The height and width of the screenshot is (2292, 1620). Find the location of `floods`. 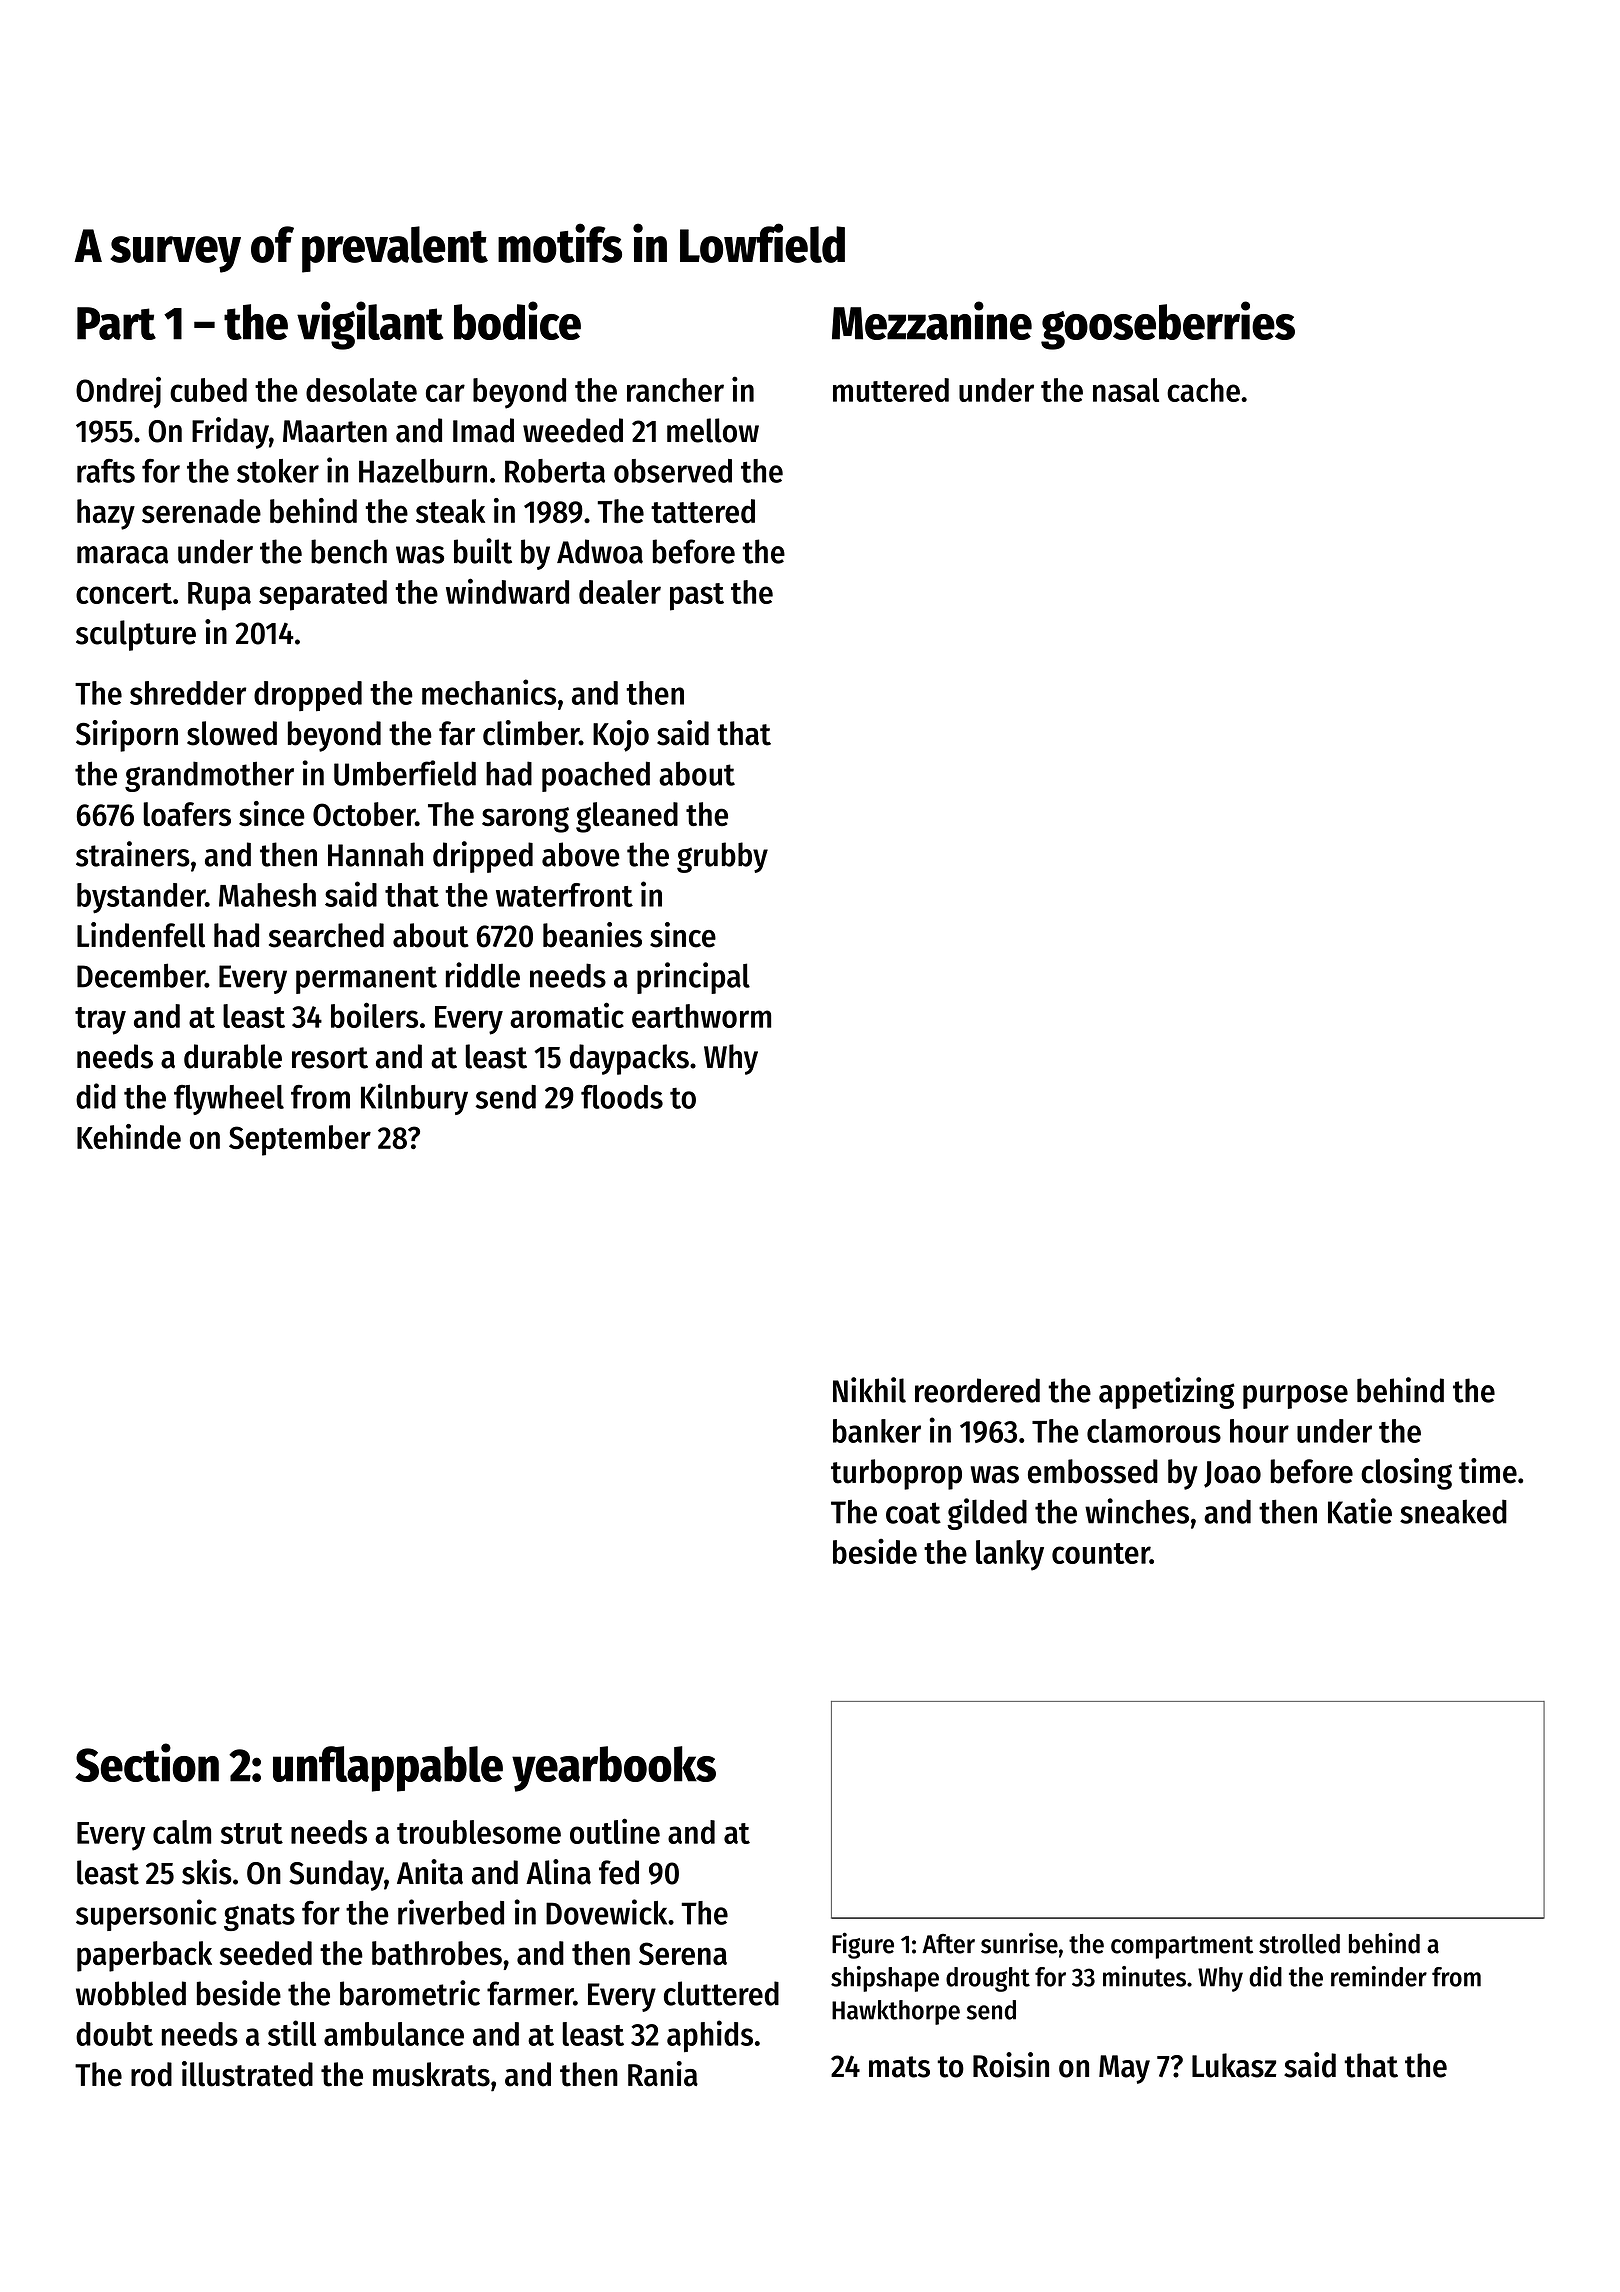

floods is located at coordinates (622, 1097).
